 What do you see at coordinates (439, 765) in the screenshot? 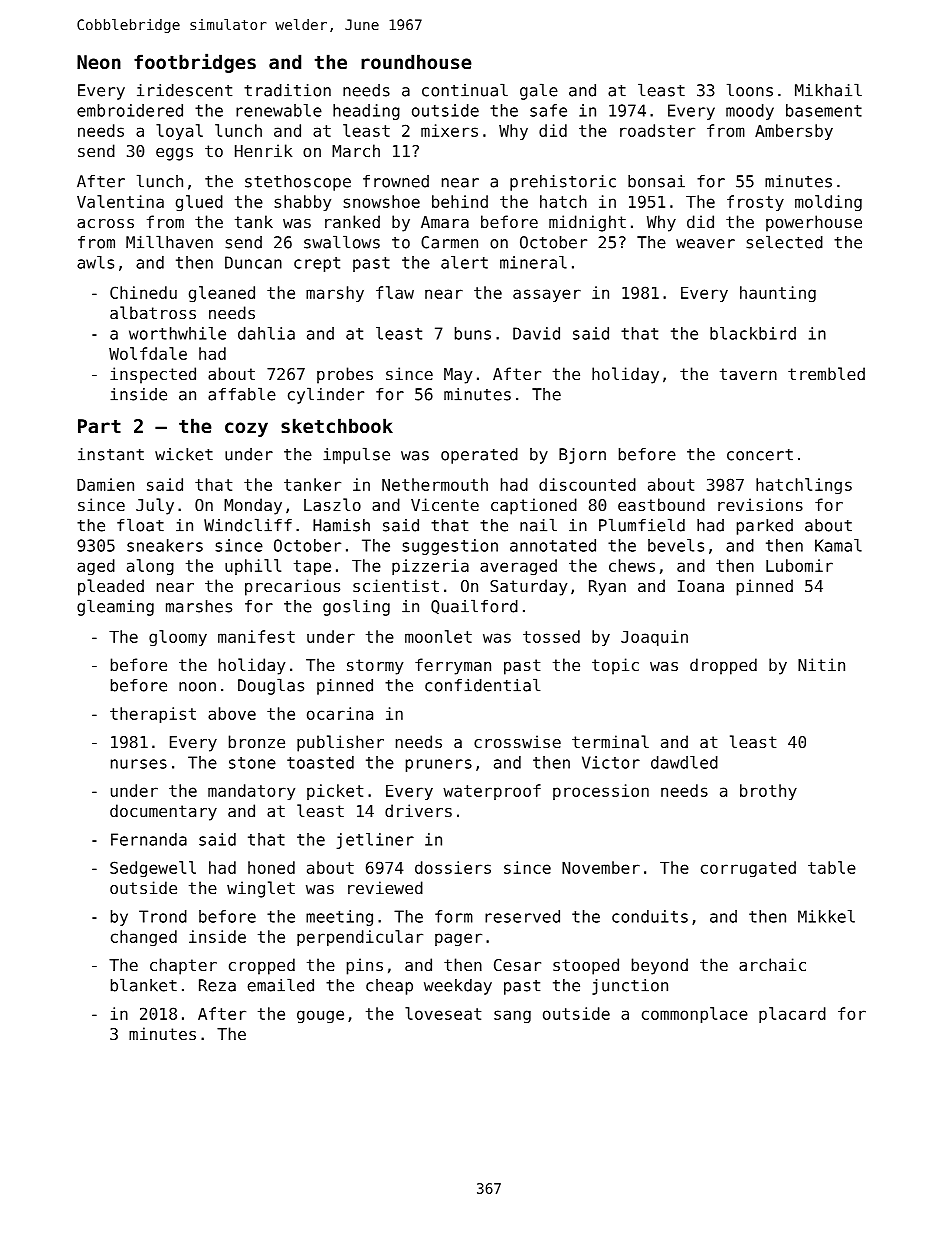
I see `pruners` at bounding box center [439, 765].
